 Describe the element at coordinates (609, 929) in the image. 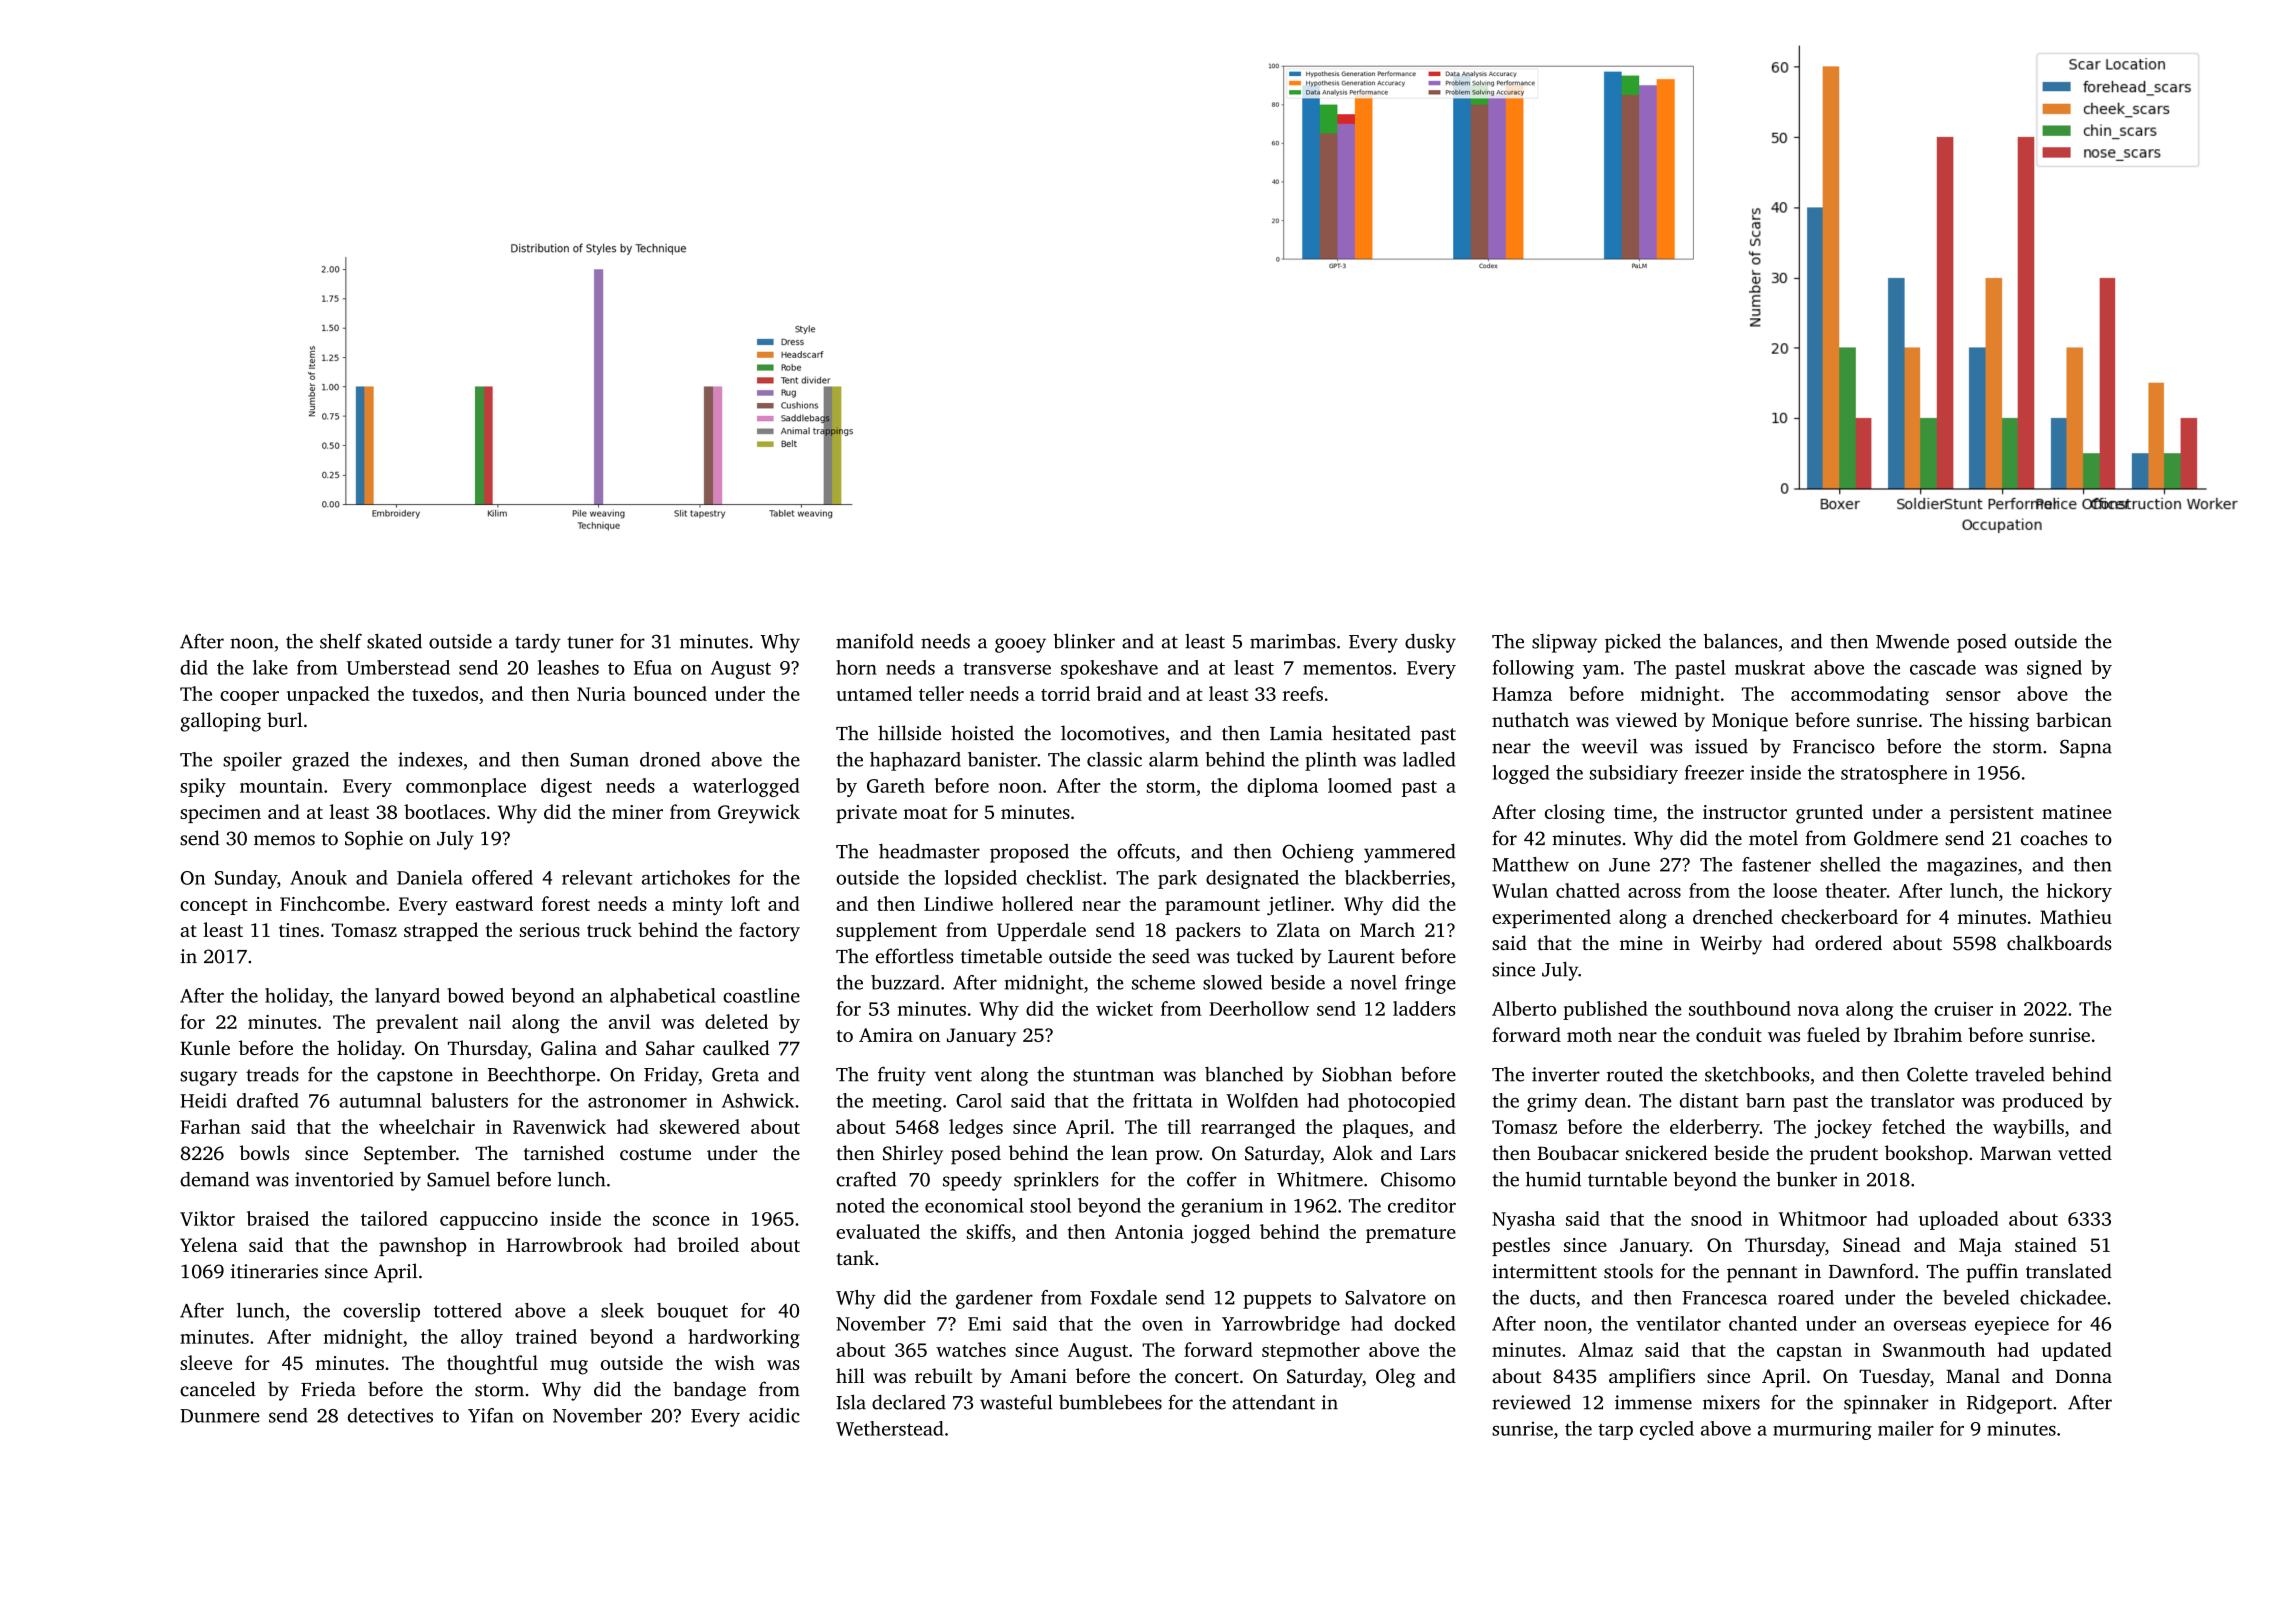

I see `truck` at that location.
